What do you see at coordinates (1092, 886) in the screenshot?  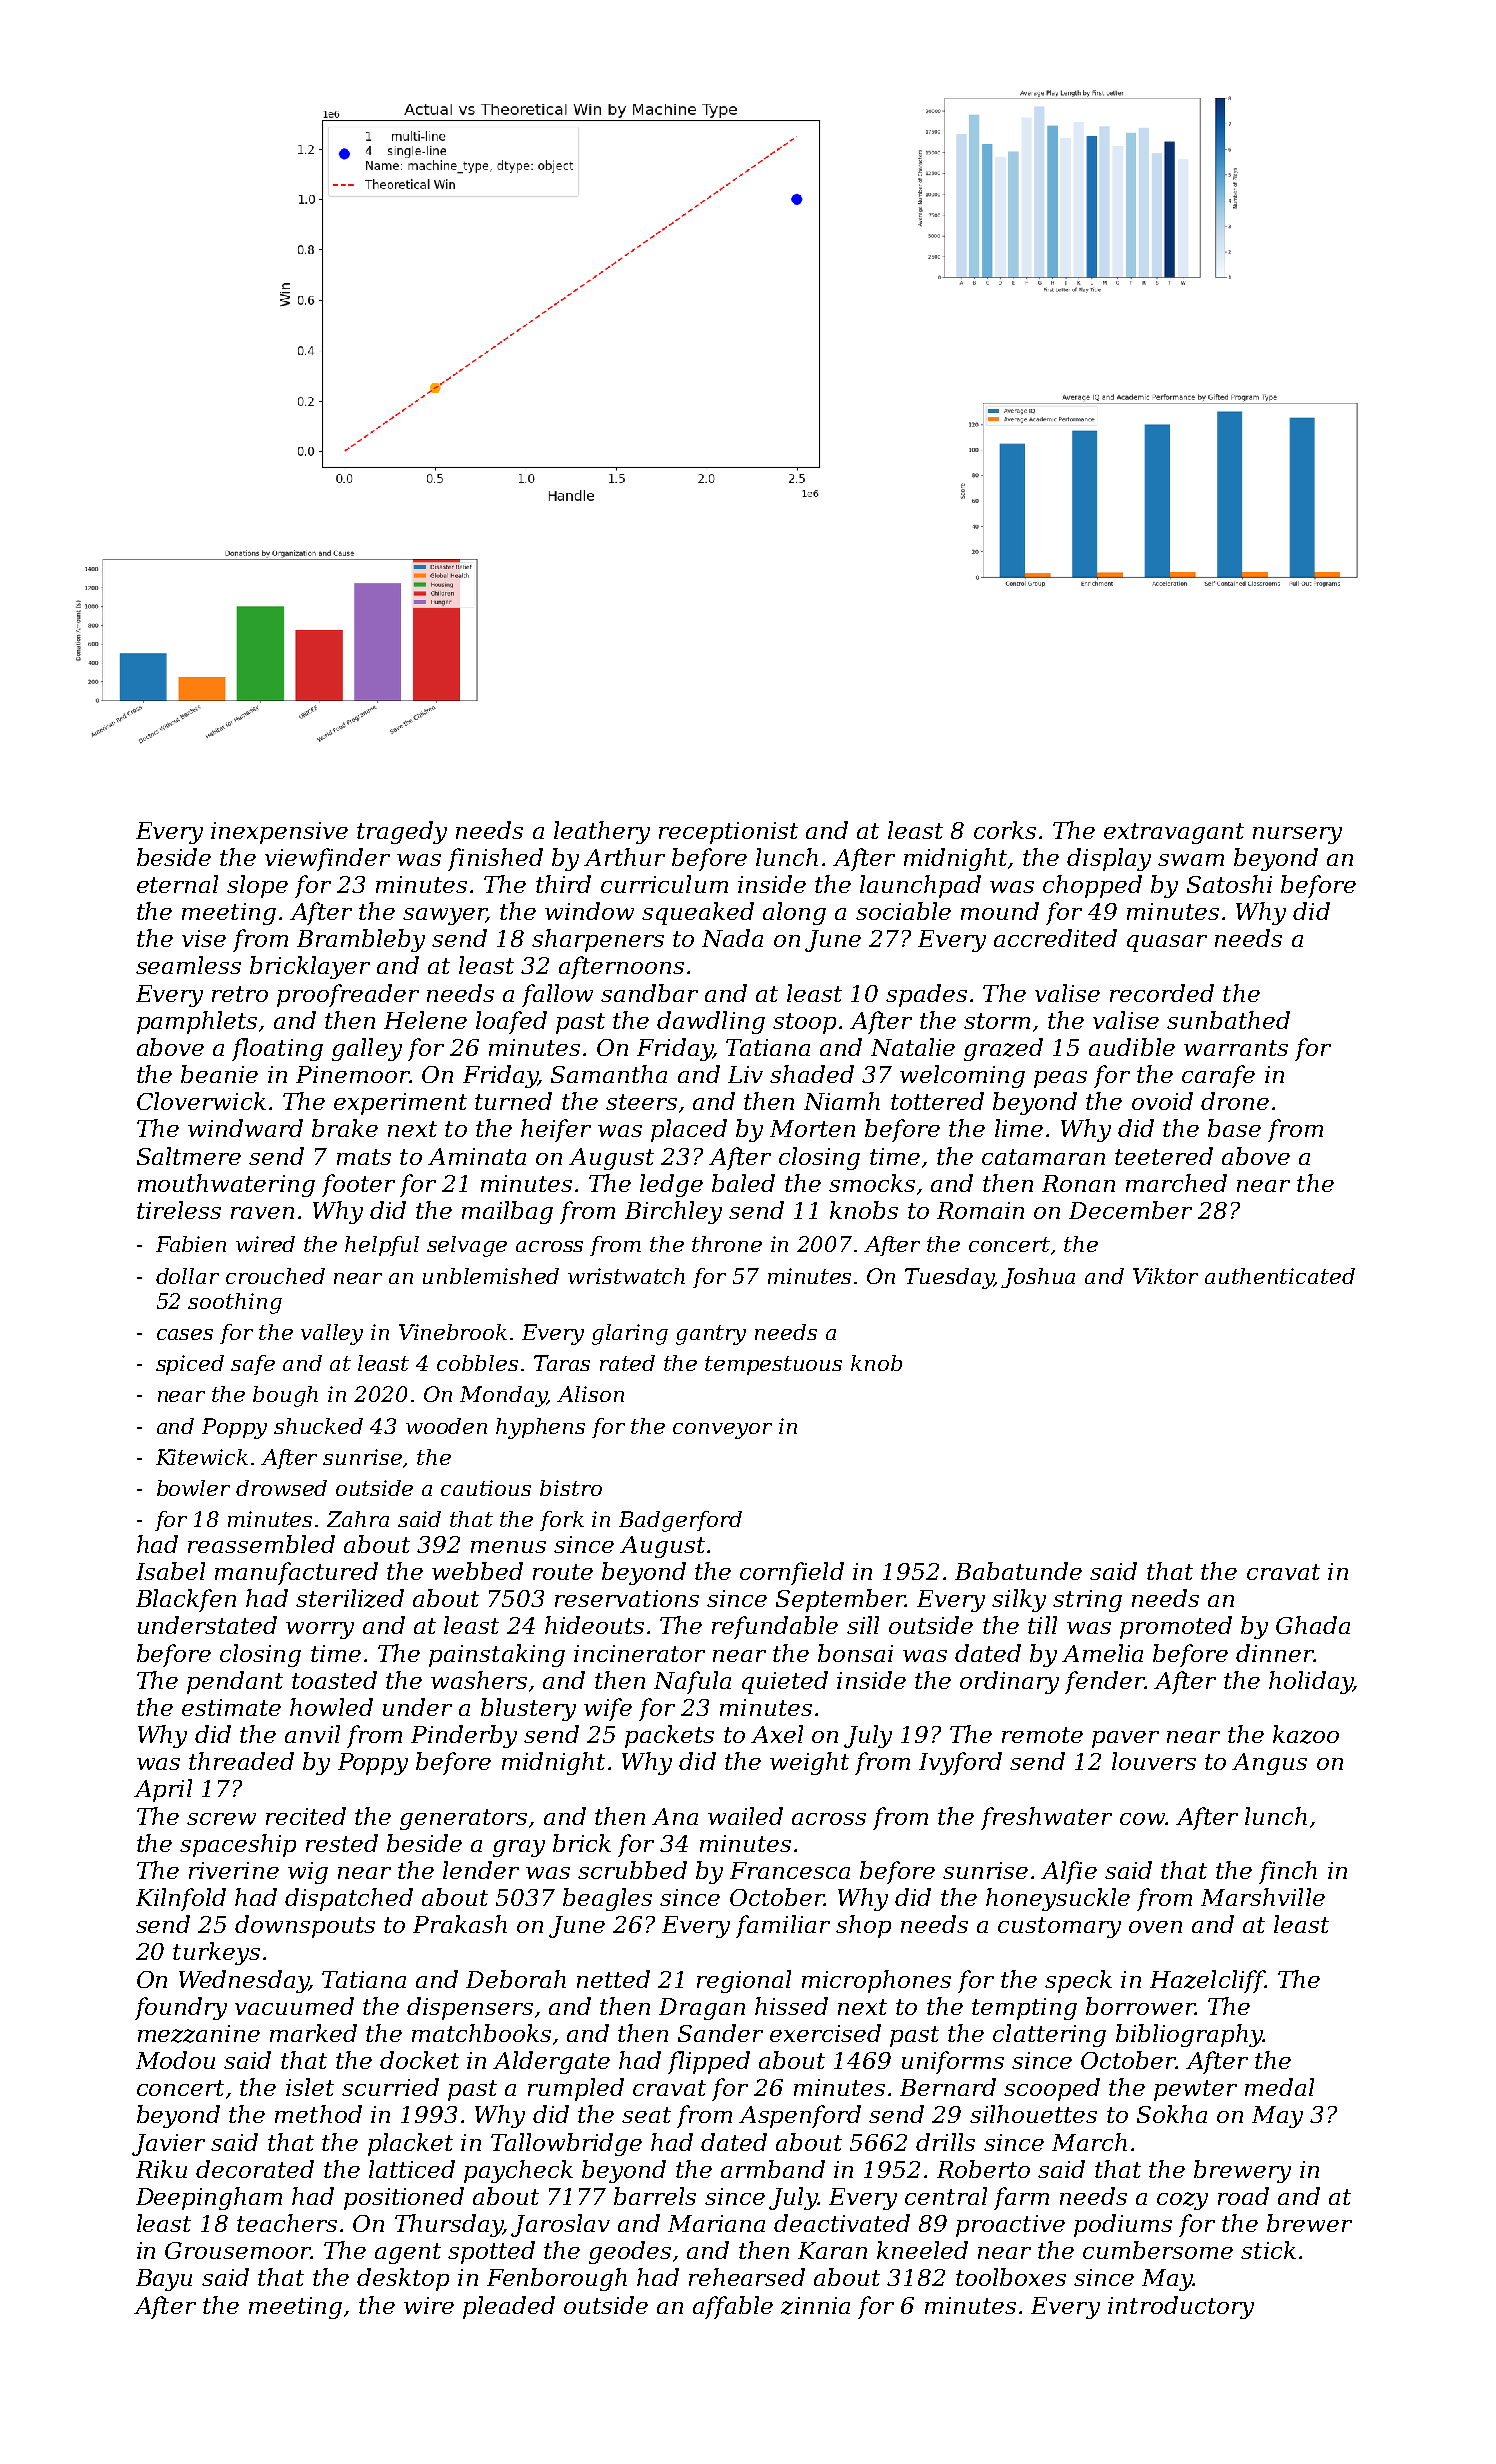 I see `chopped` at bounding box center [1092, 886].
